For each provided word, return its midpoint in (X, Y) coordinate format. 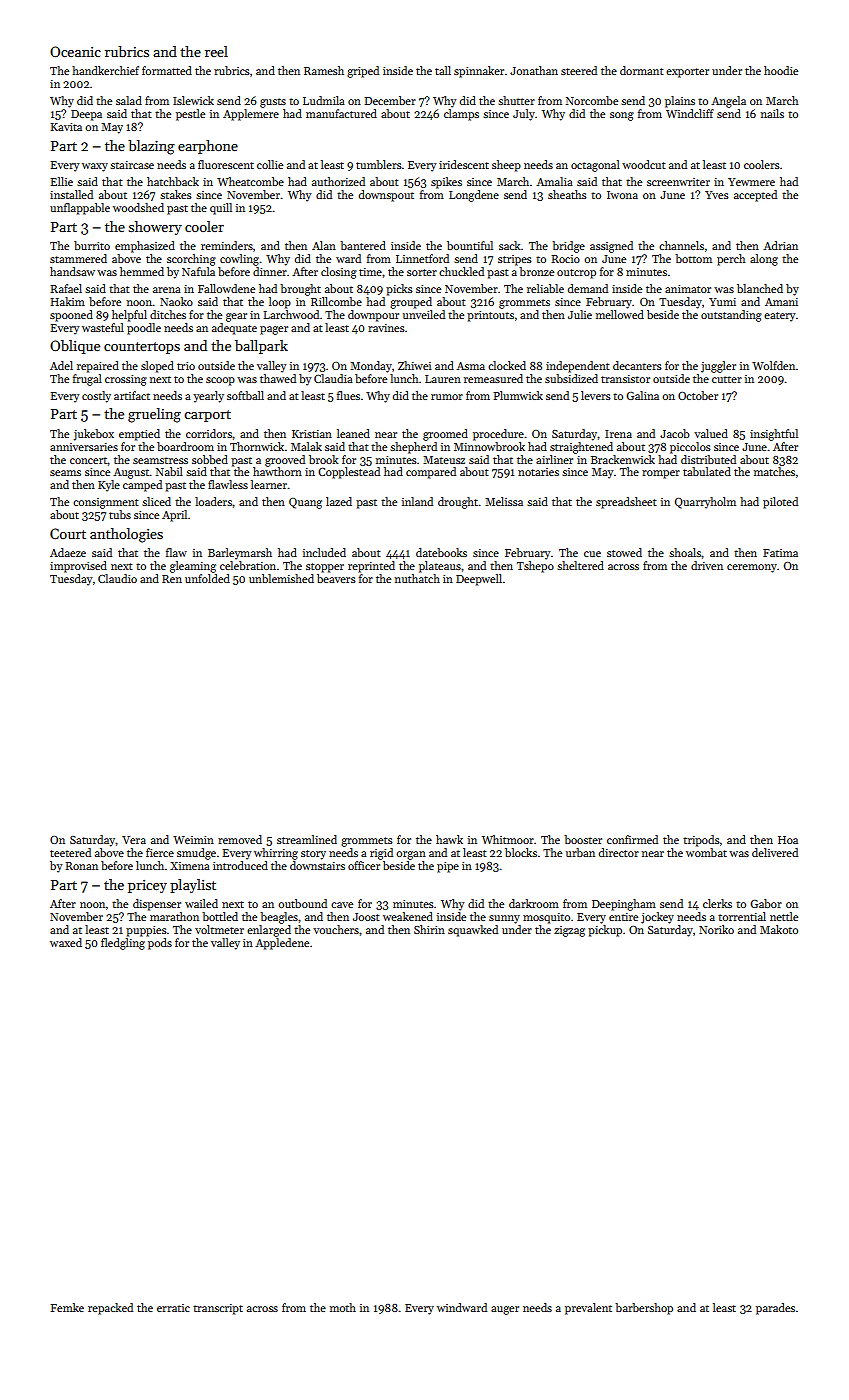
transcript (218, 1309)
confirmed (632, 839)
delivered (775, 852)
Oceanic (75, 51)
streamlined (307, 839)
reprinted (371, 567)
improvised (78, 567)
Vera (134, 840)
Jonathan (534, 70)
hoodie (781, 70)
